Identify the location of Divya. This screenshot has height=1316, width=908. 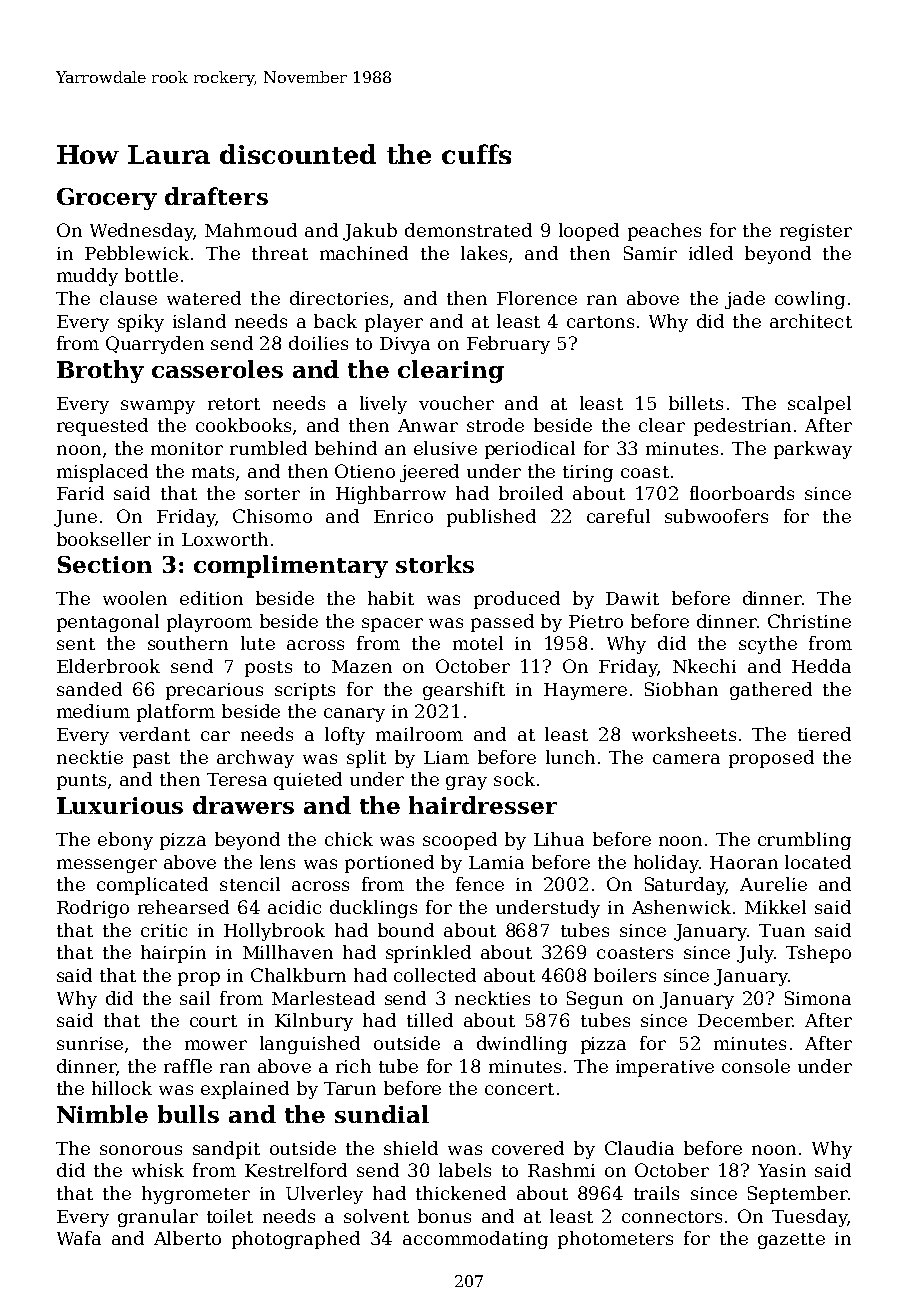
(405, 345).
